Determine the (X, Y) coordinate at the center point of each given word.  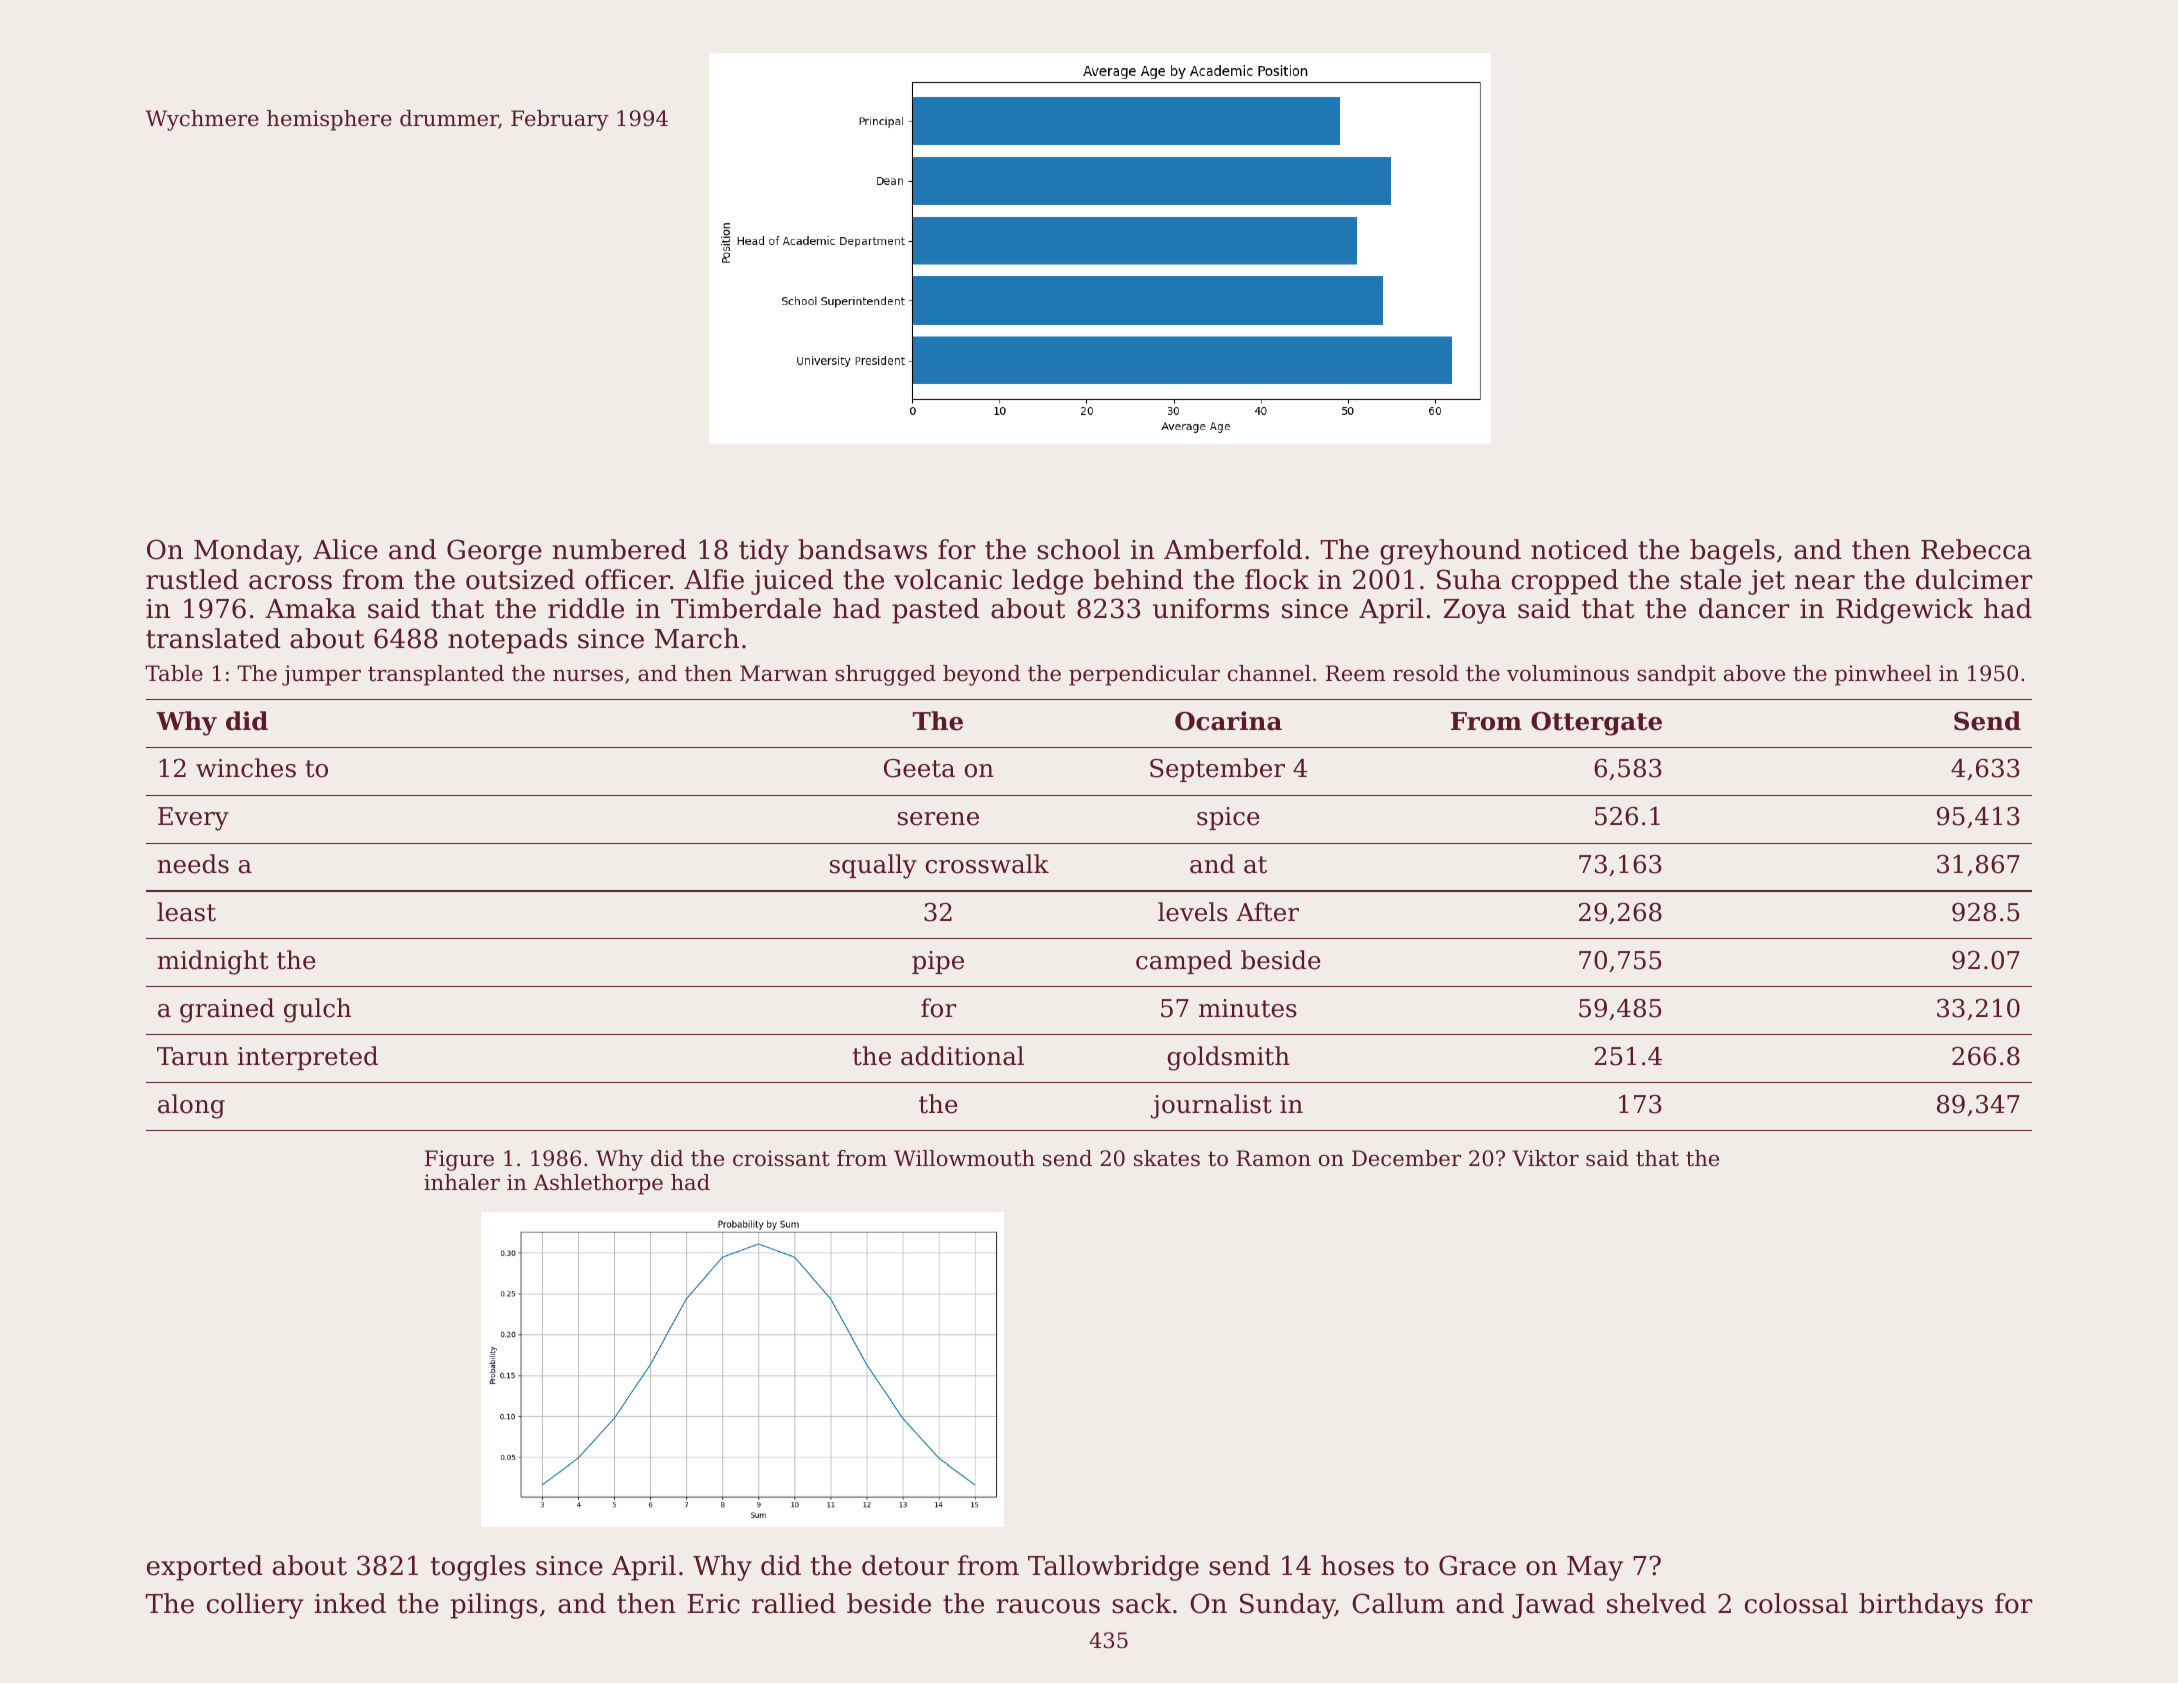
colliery (255, 1606)
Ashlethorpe (598, 1184)
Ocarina (1228, 721)
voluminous (1568, 673)
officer (627, 579)
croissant (781, 1158)
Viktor (1545, 1158)
